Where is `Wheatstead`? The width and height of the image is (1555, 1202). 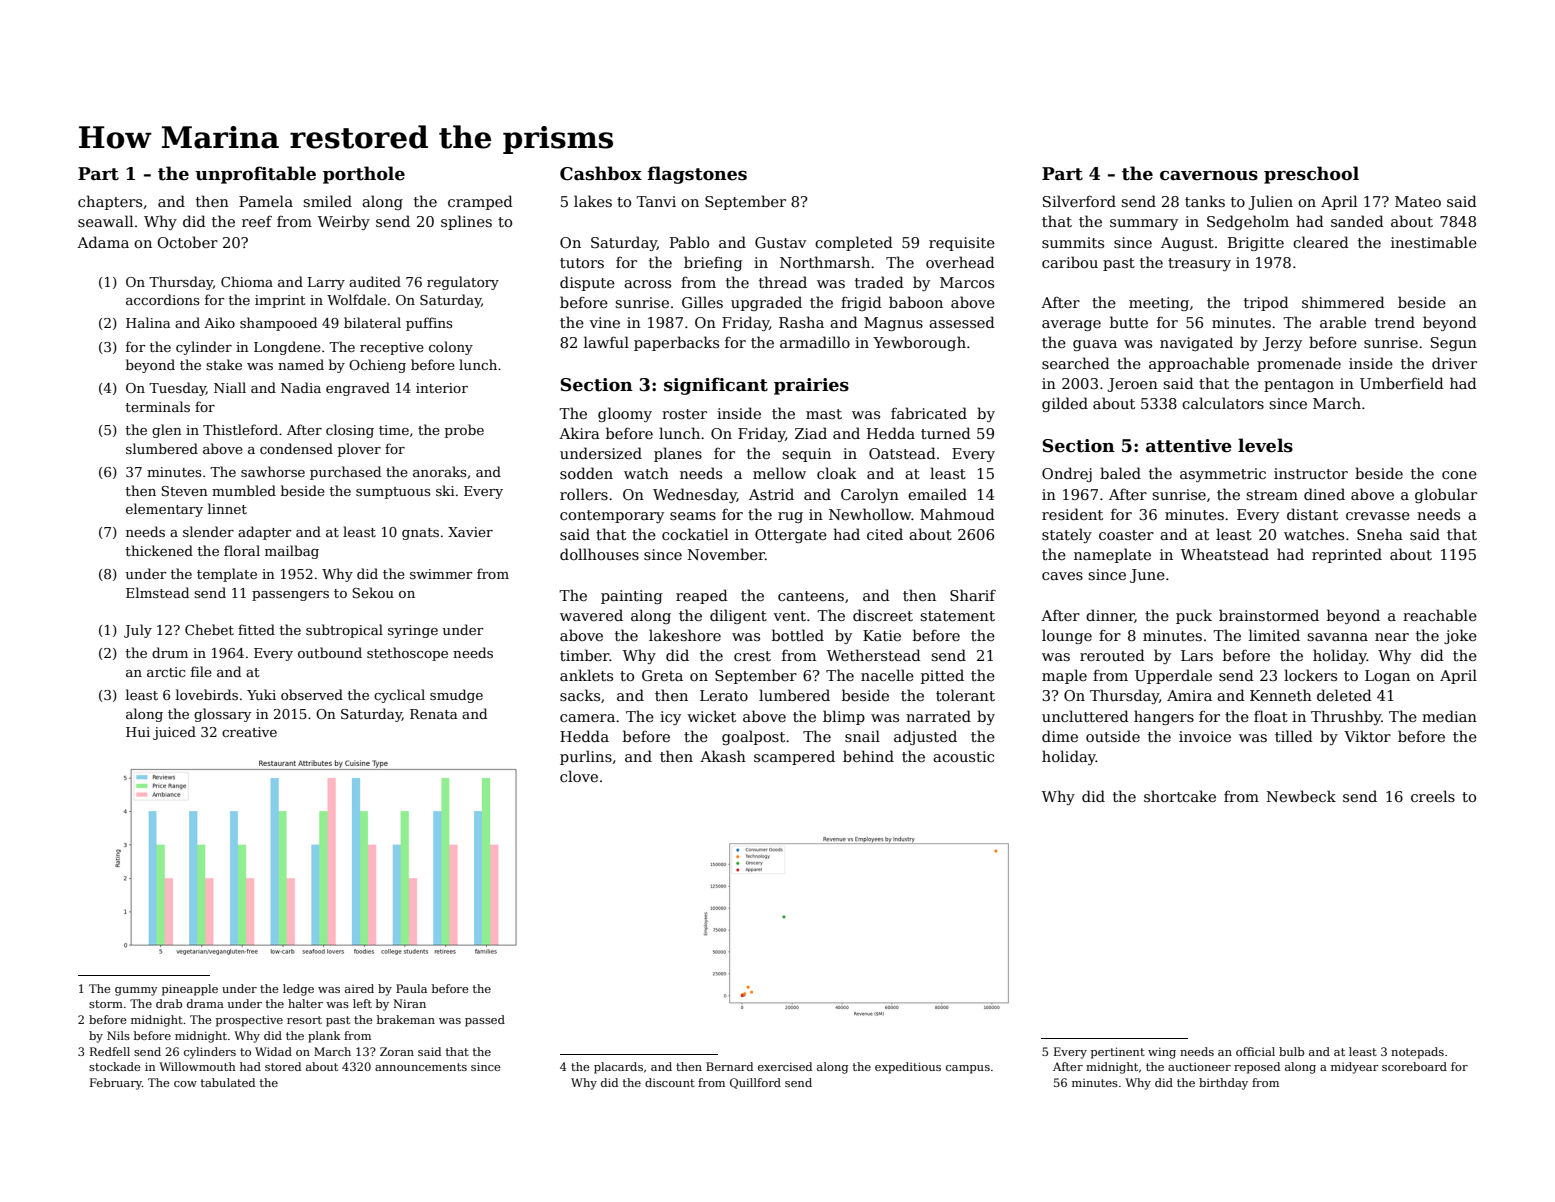
Wheatstead is located at coordinates (1225, 554).
